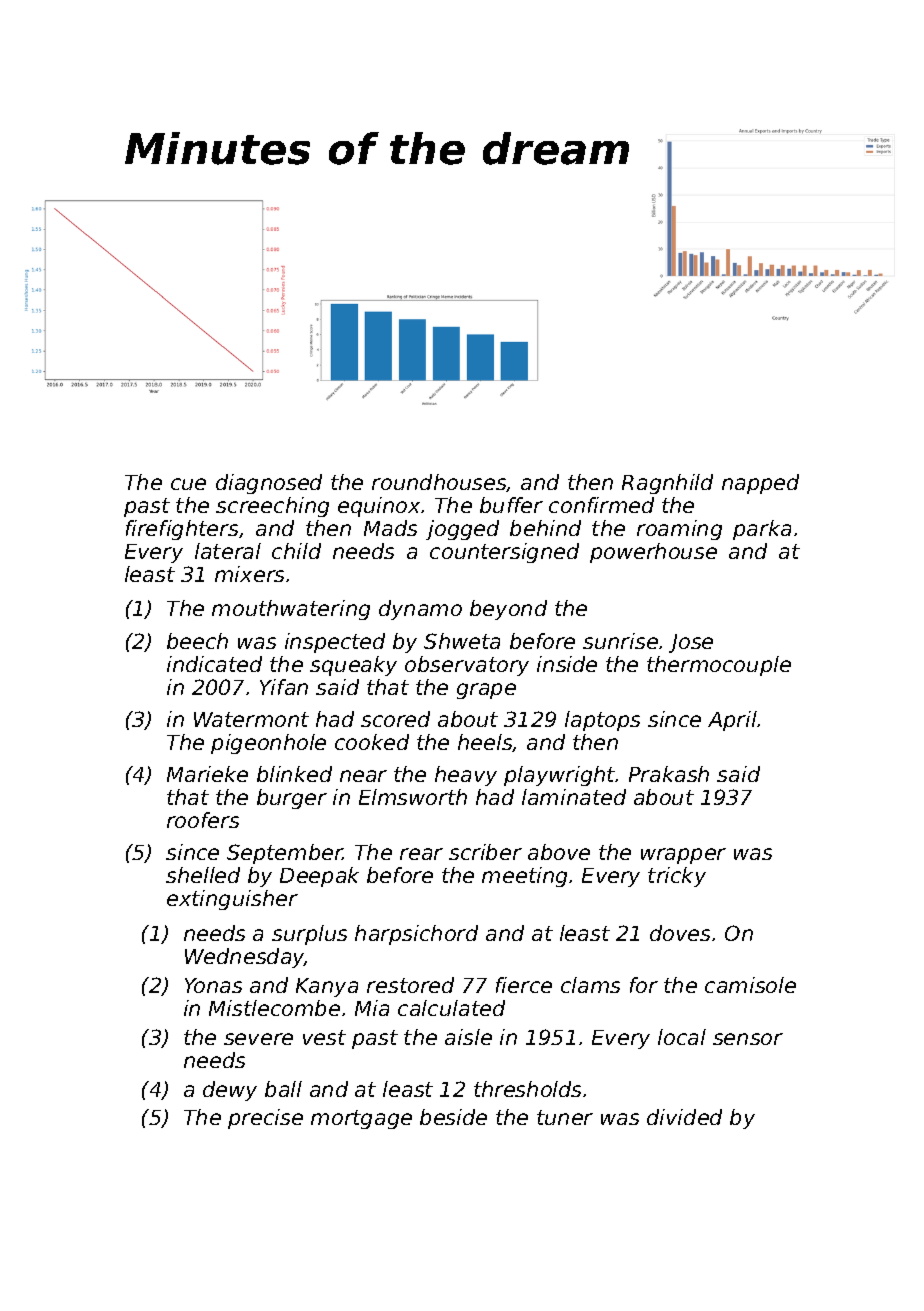 Image resolution: width=924 pixels, height=1311 pixels. What do you see at coordinates (413, 797) in the screenshot?
I see `Elmsworth` at bounding box center [413, 797].
